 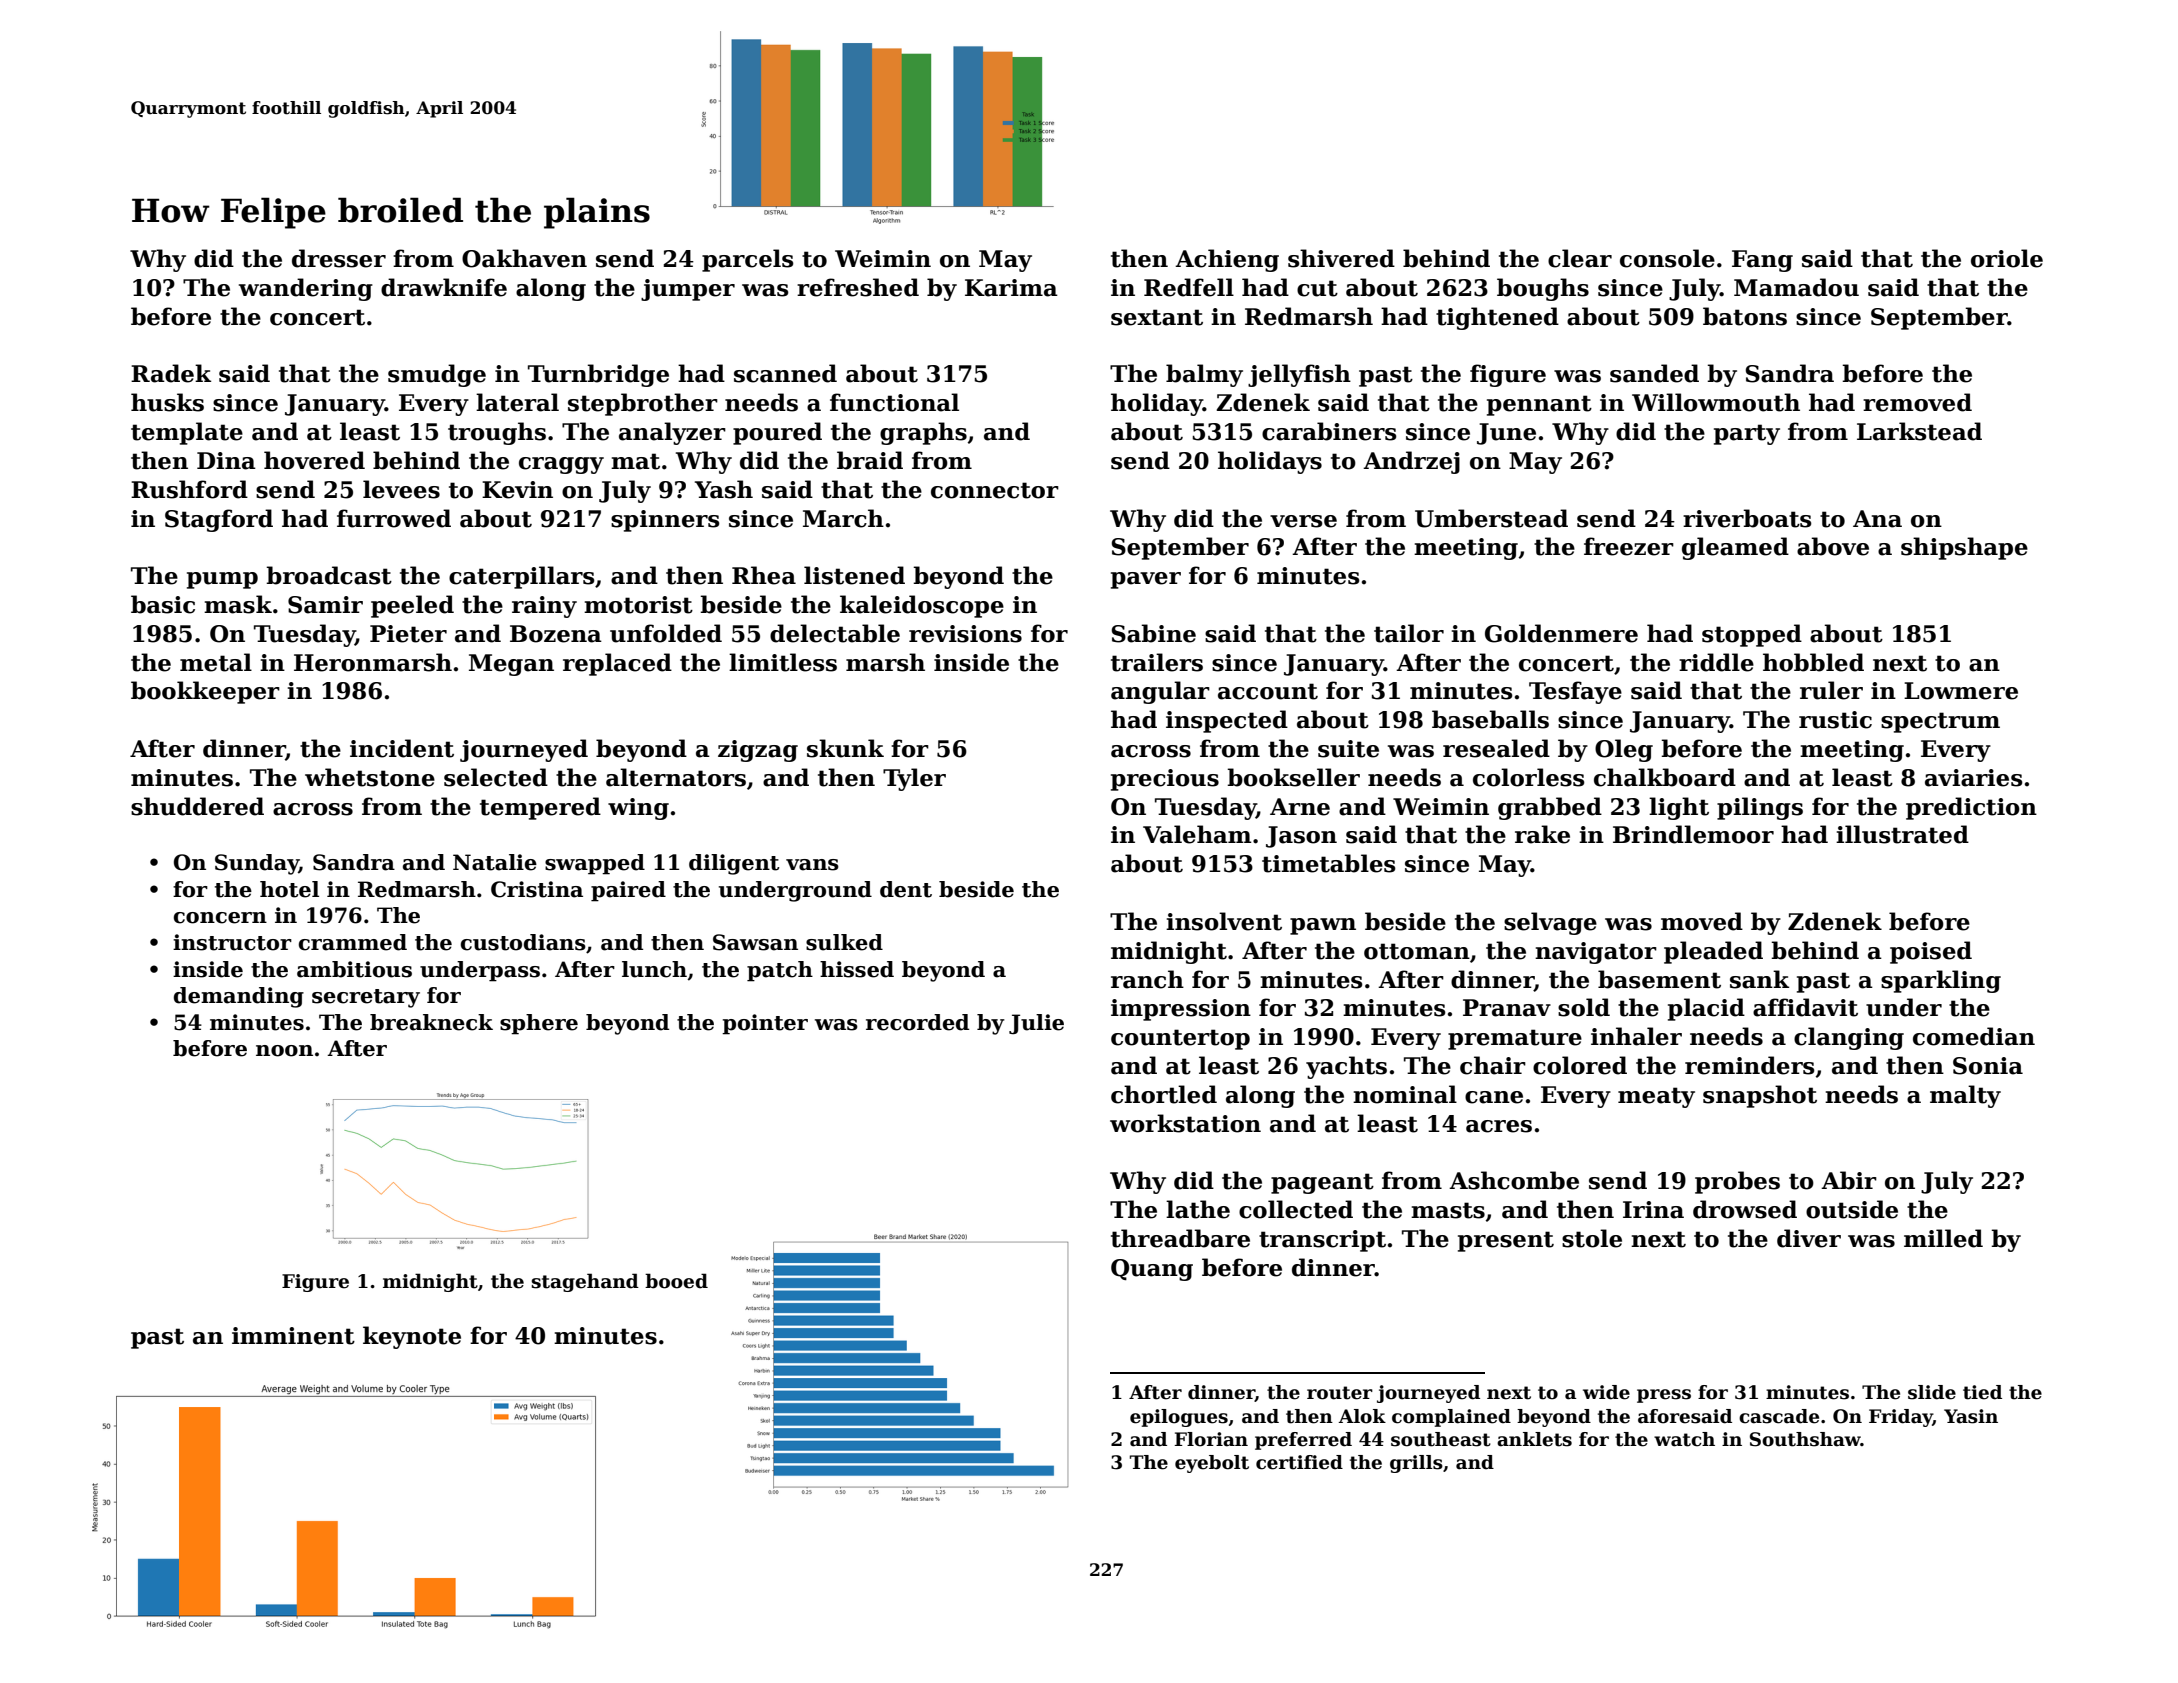 What do you see at coordinates (995, 490) in the screenshot?
I see `connector` at bounding box center [995, 490].
